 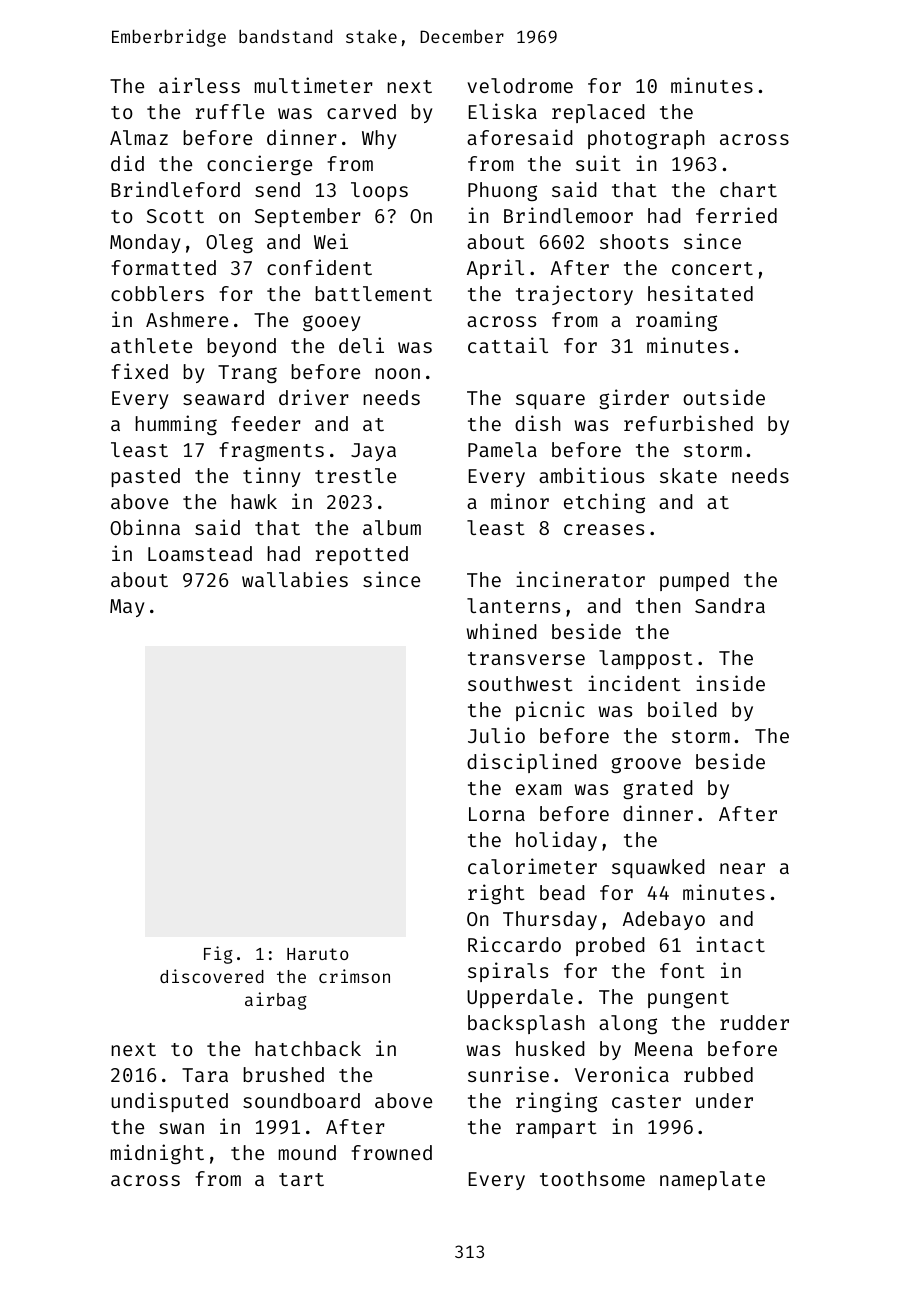 I want to click on multimeter, so click(x=314, y=85).
